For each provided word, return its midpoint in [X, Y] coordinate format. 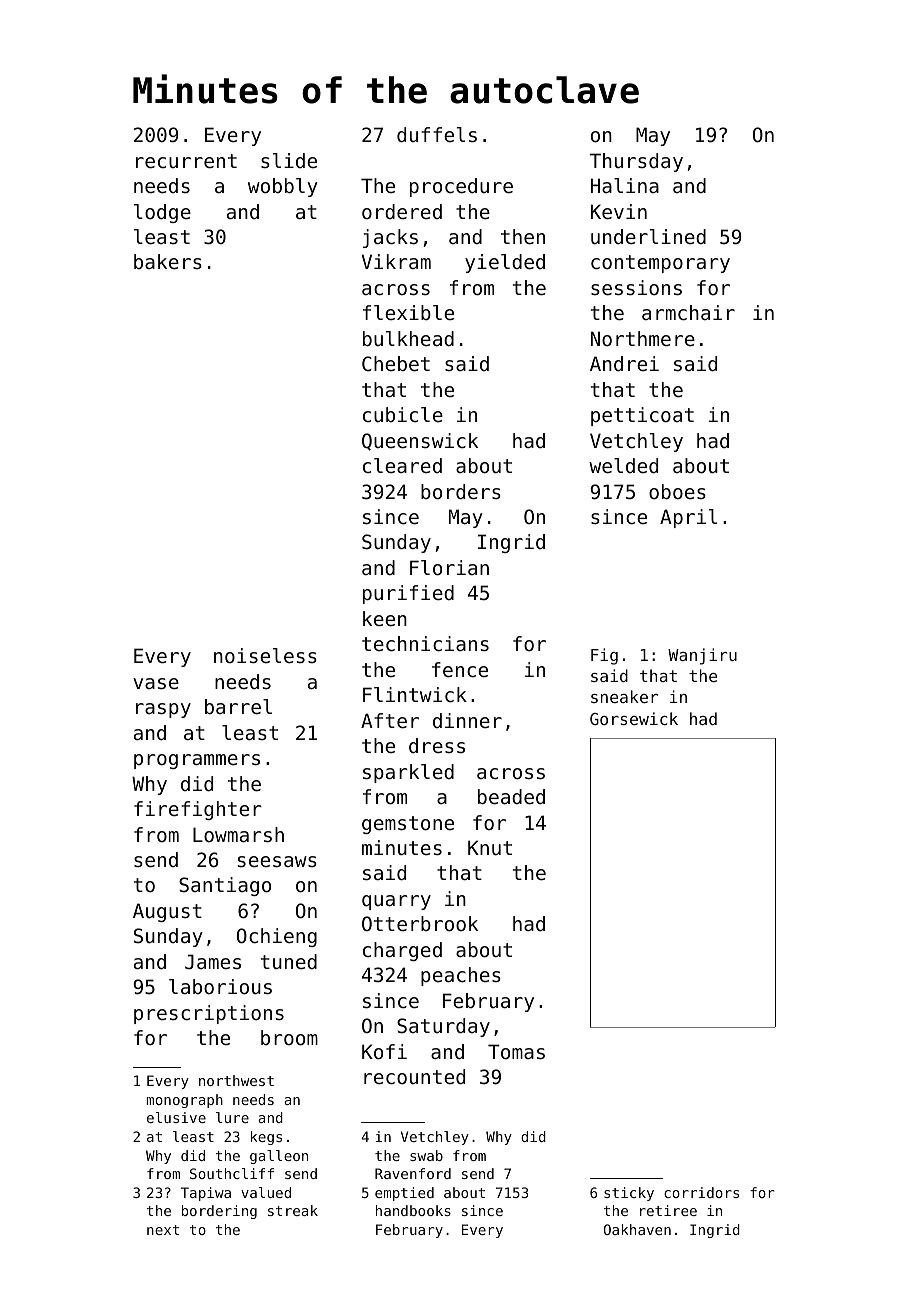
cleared [402, 465]
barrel [238, 707]
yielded [505, 263]
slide [289, 160]
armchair [688, 313]
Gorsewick [634, 718]
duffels [437, 135]
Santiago [225, 886]
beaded [511, 797]
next [163, 1230]
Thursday [636, 162]
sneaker [624, 696]
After [390, 721]
